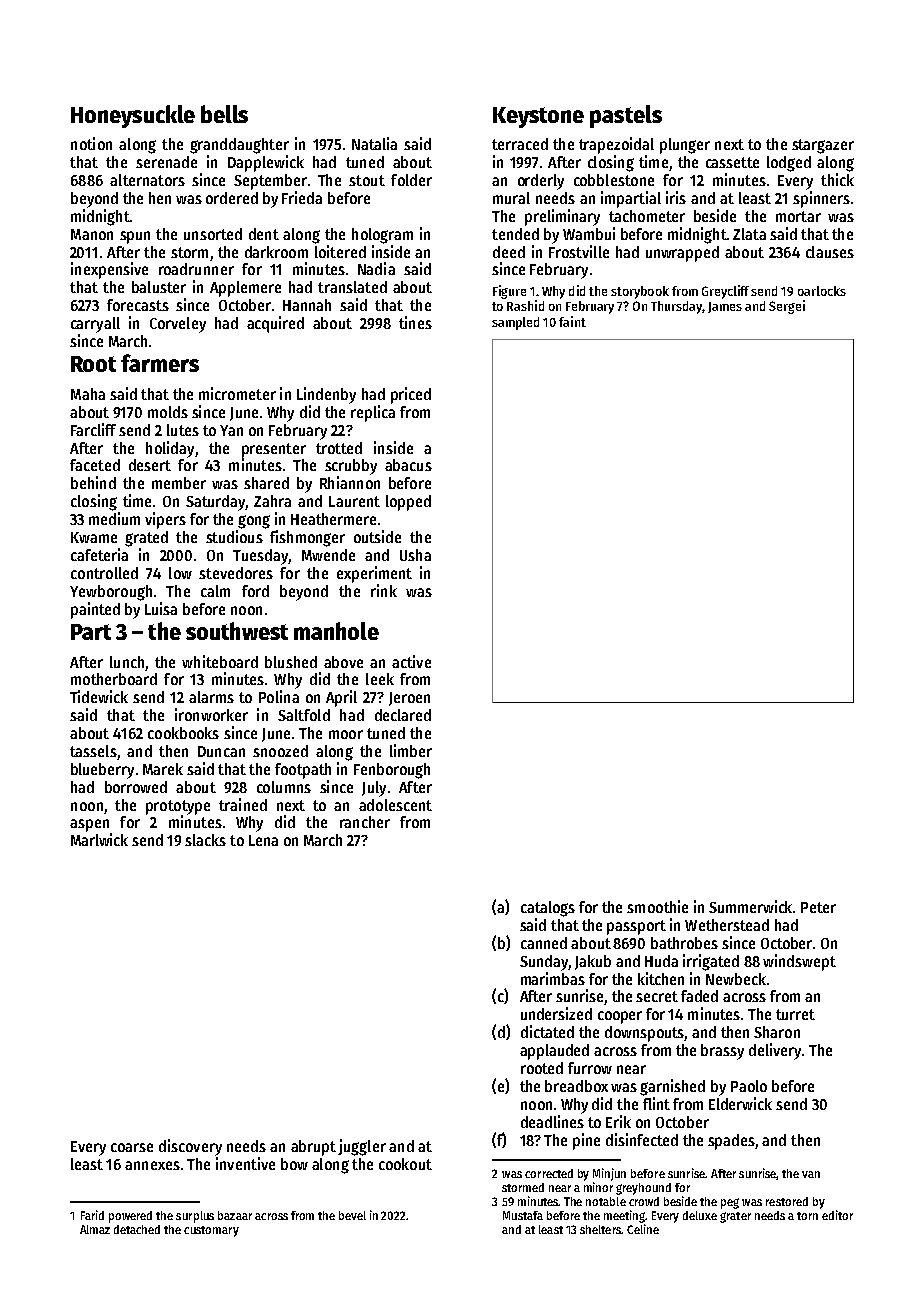  Describe the element at coordinates (411, 661) in the image. I see `active` at that location.
